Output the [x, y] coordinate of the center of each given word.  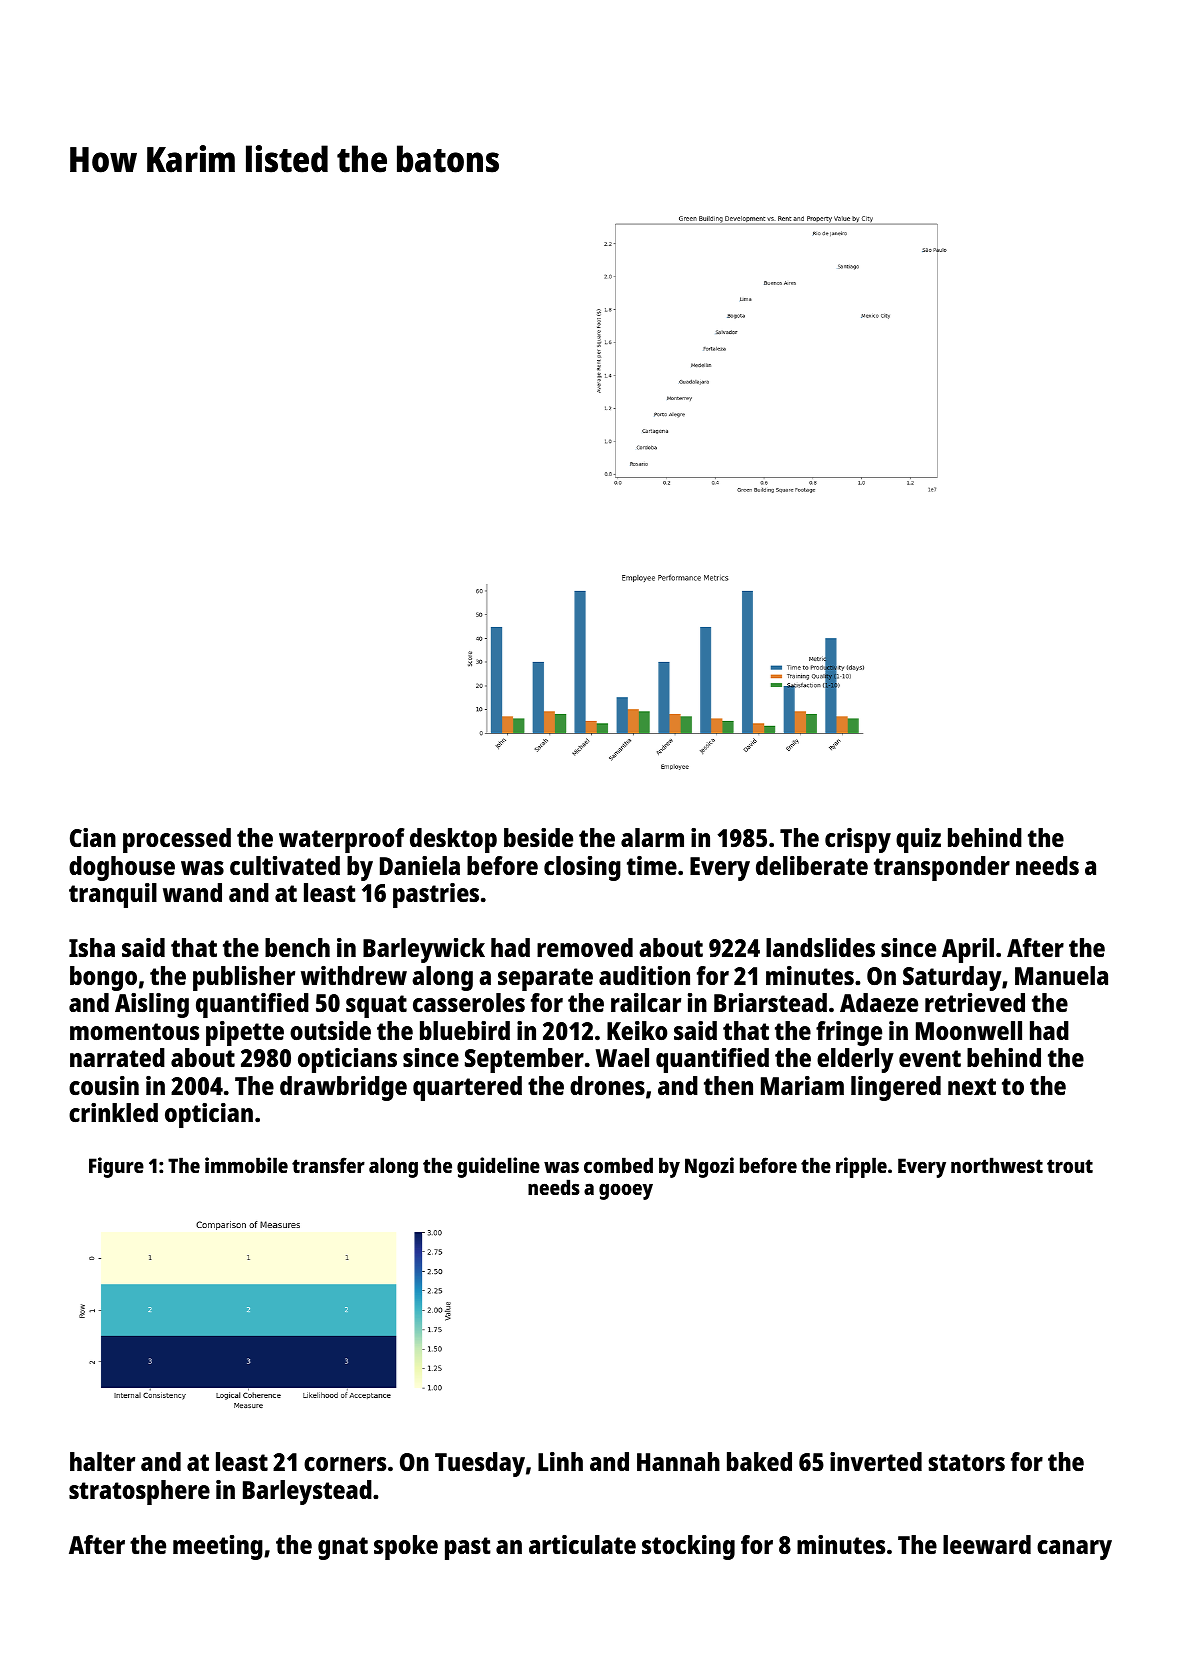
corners [345, 1464]
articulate [582, 1544]
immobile [246, 1165]
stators [967, 1462]
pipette [245, 1033]
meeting [218, 1547]
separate [545, 979]
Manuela [1061, 975]
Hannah [678, 1461]
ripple [861, 1167]
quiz [918, 840]
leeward [987, 1544]
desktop [453, 840]
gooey [626, 1191]
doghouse [122, 868]
